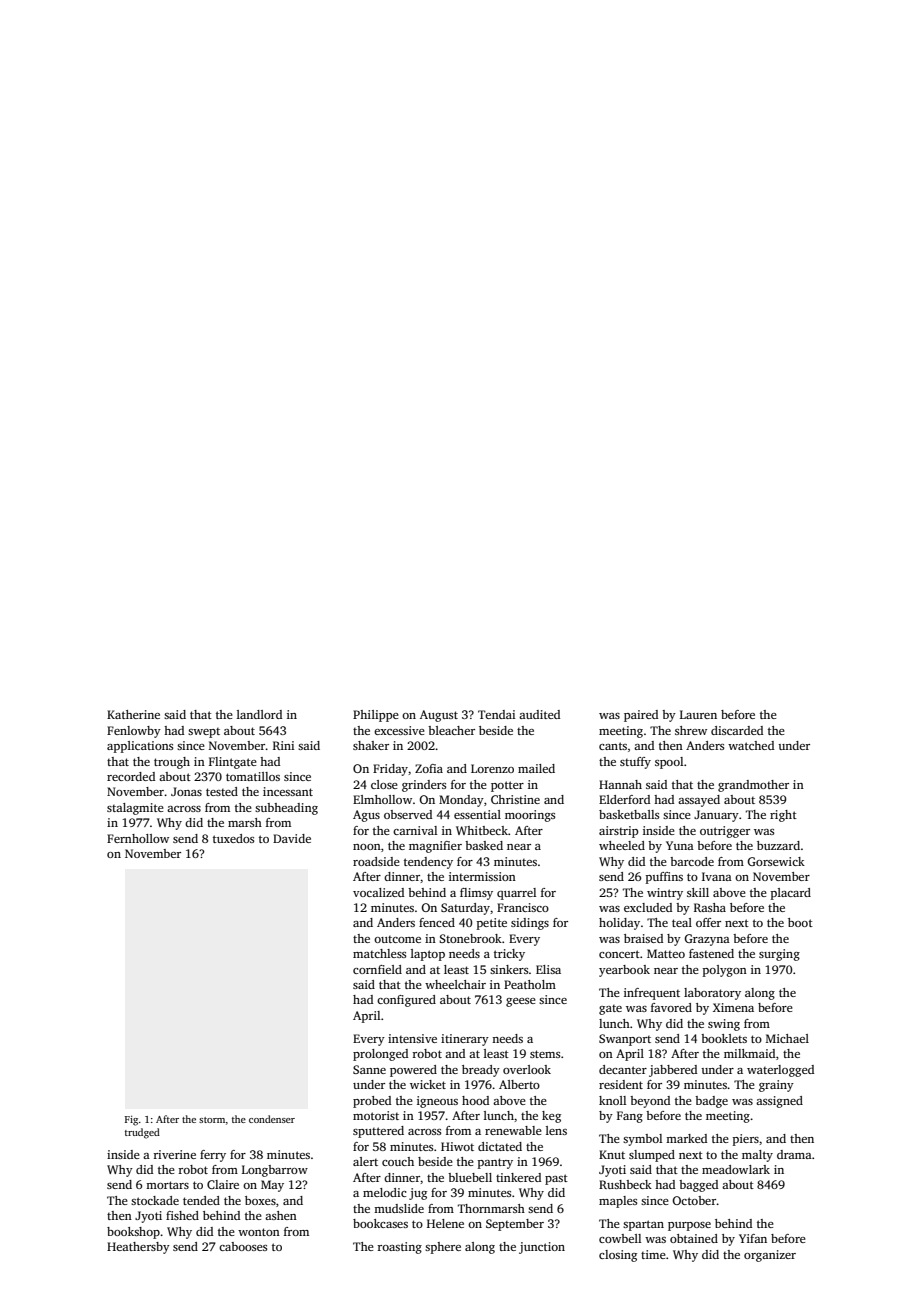 The image size is (924, 1308). What do you see at coordinates (481, 1071) in the screenshot?
I see `bready` at bounding box center [481, 1071].
